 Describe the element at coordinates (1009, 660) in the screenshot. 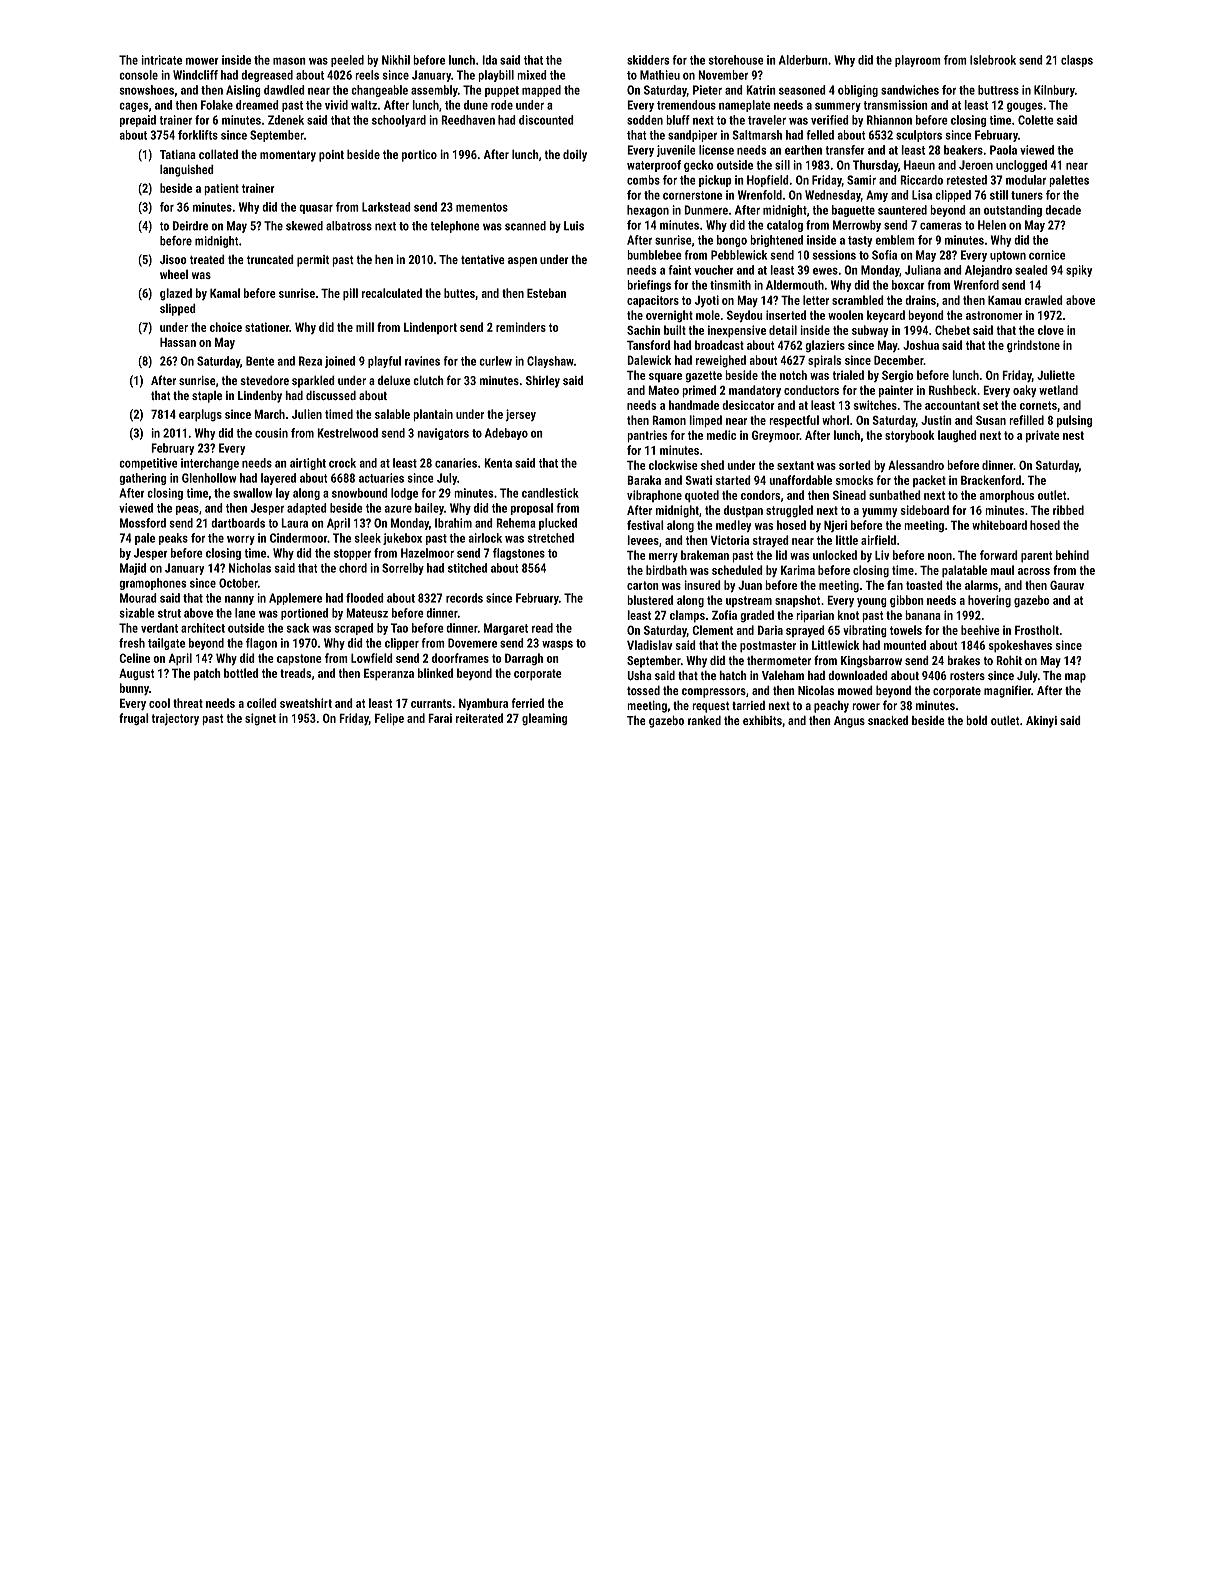

I see `Rohit` at that location.
